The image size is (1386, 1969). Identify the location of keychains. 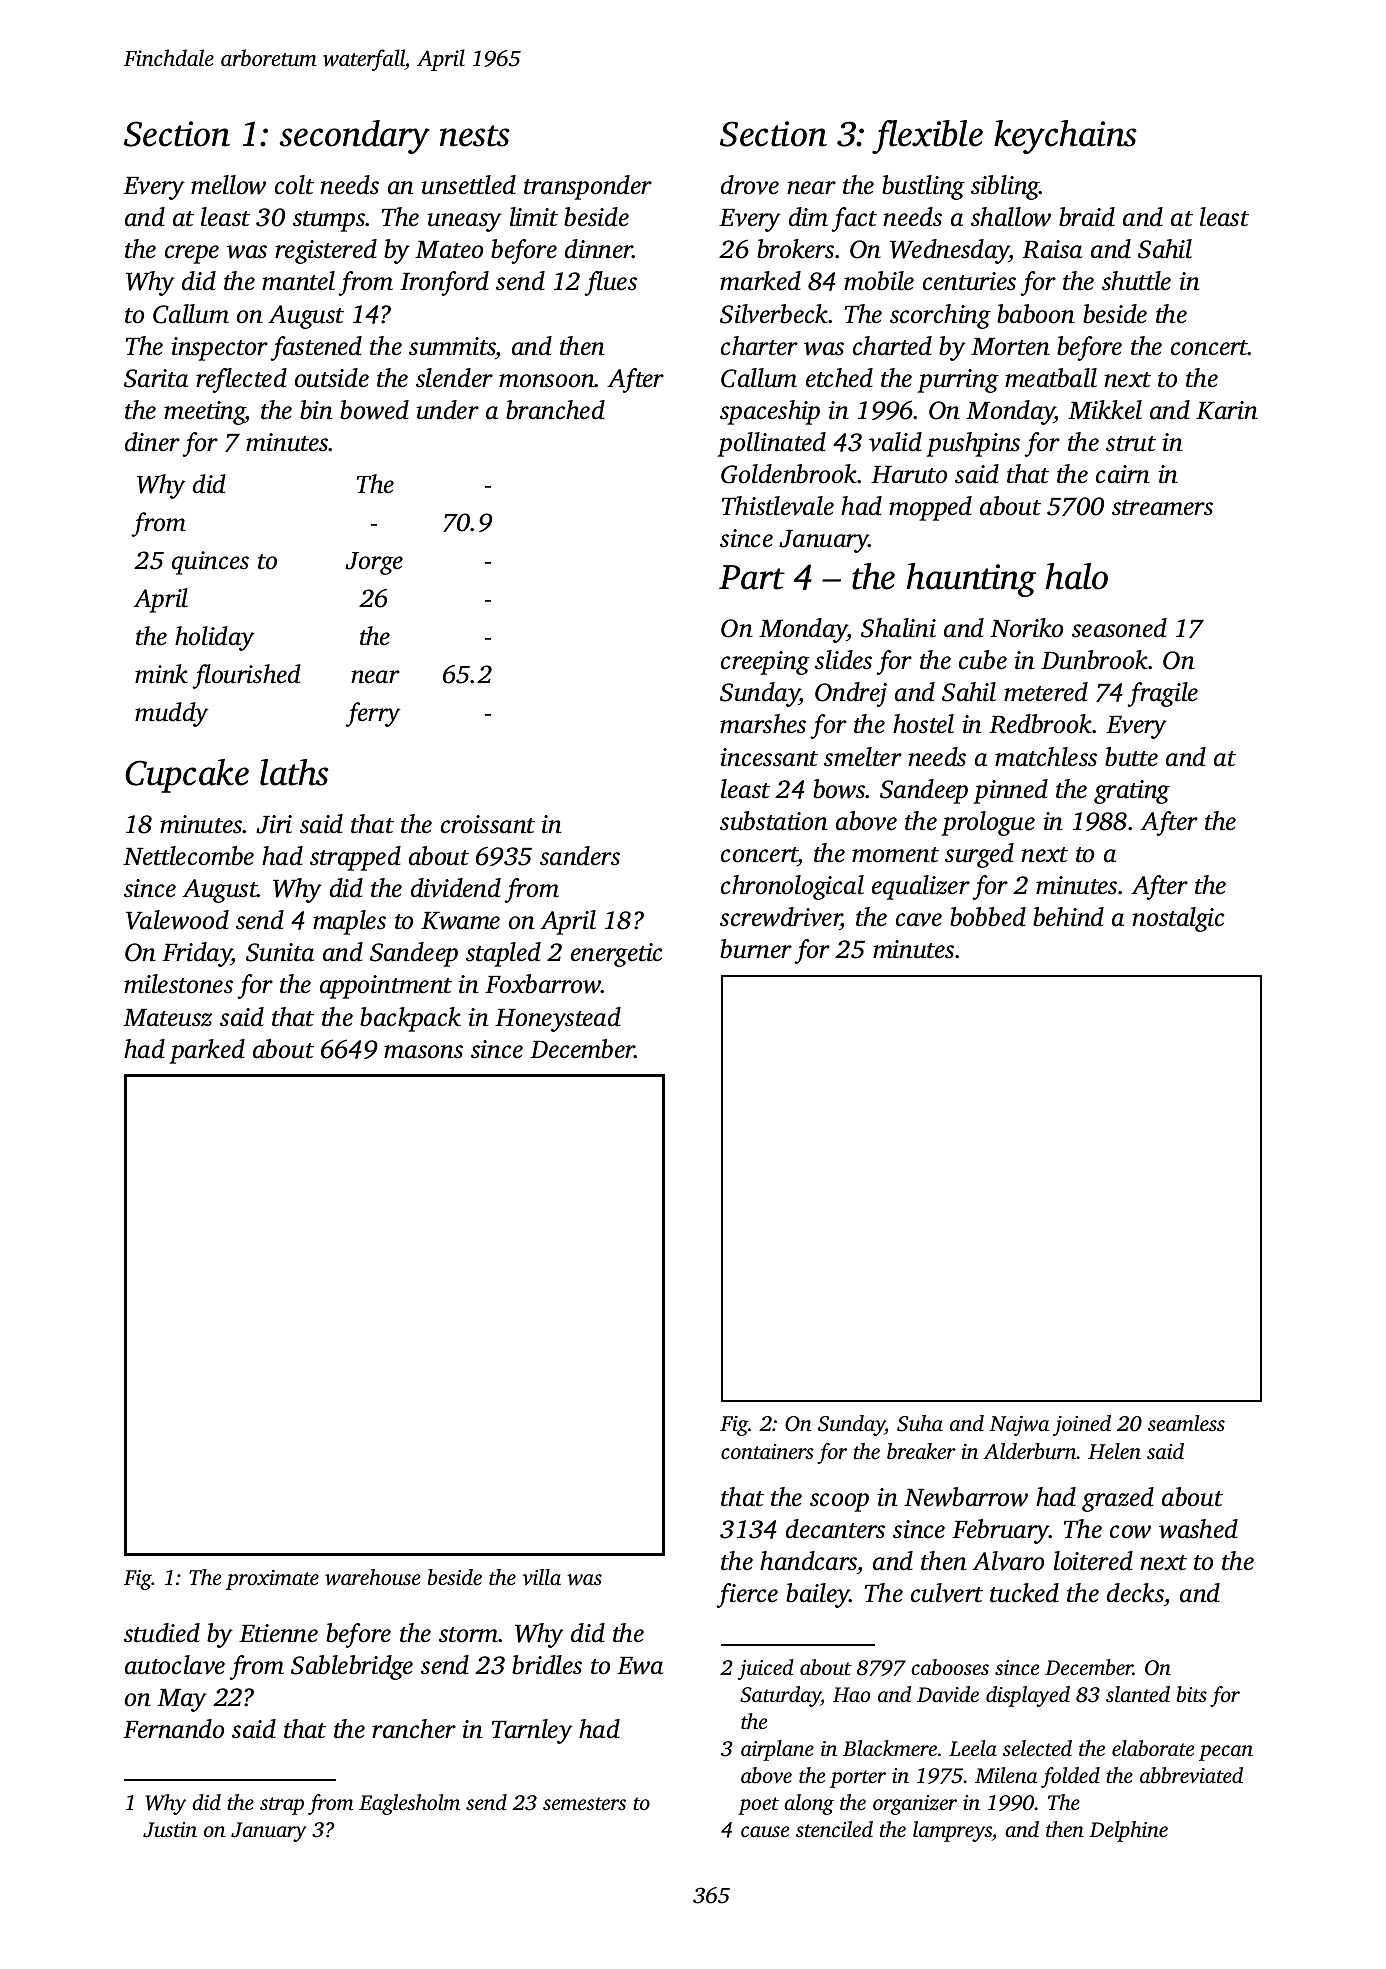
(1065, 137).
